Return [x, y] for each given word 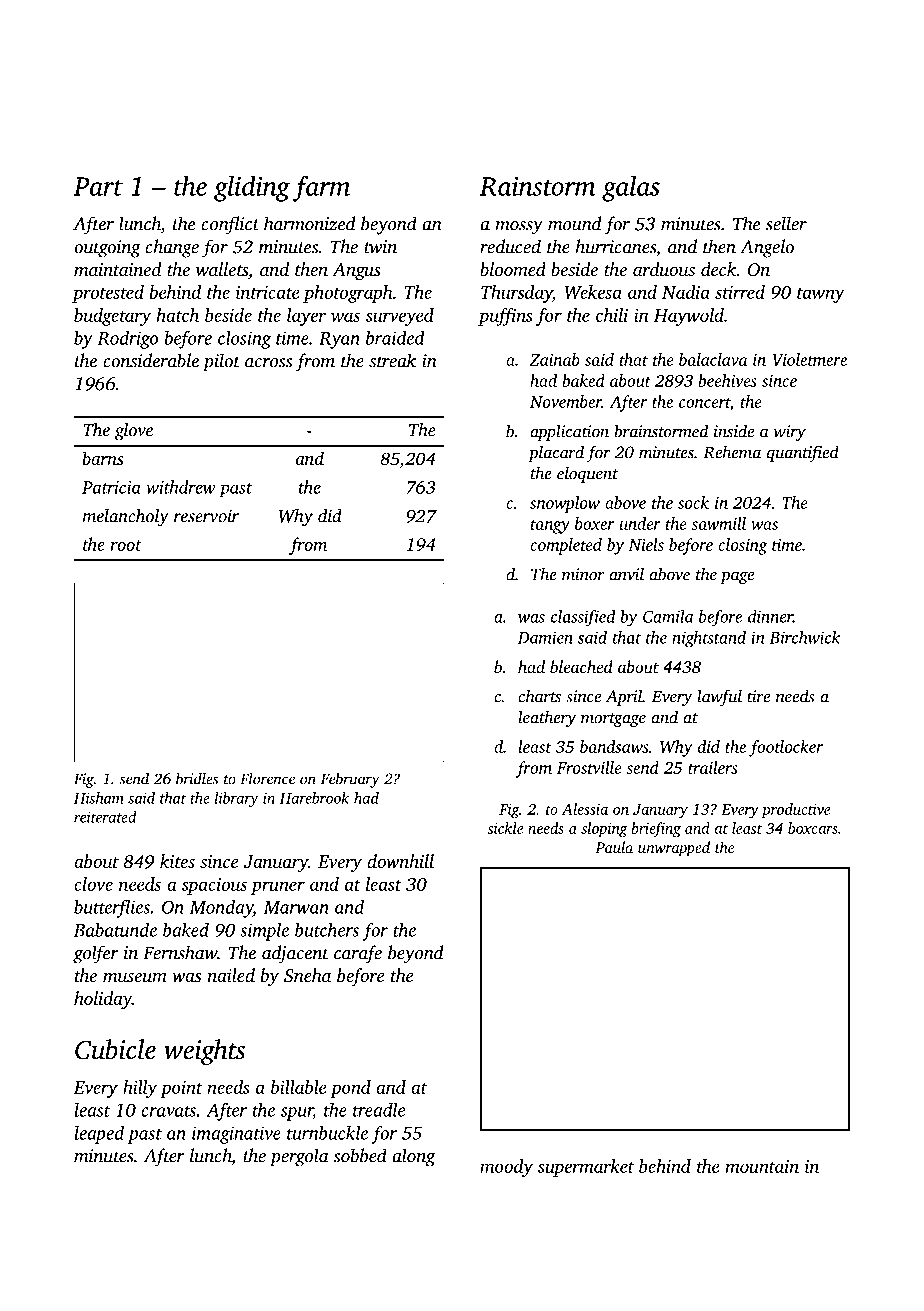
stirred [740, 292]
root [126, 545]
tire [758, 696]
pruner [278, 888]
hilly [140, 1089]
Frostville [589, 767]
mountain [762, 1166]
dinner [770, 616]
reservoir [206, 516]
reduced [510, 246]
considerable [151, 360]
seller [786, 223]
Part [98, 186]
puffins [505, 317]
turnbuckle [327, 1132]
